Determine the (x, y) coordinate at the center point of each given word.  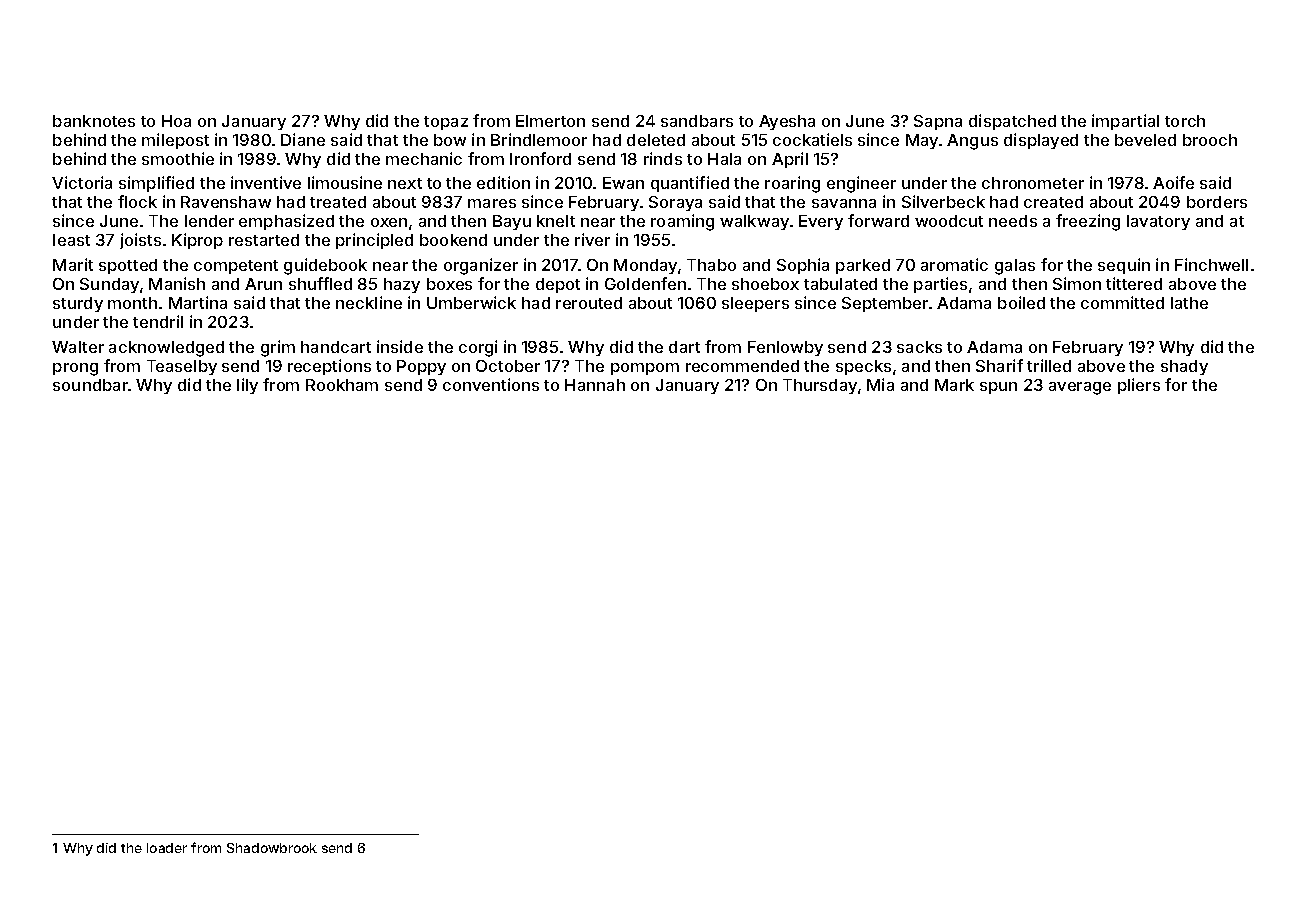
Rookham (342, 385)
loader (167, 848)
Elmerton (550, 121)
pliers (1139, 386)
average (1080, 388)
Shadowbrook (272, 848)
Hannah (595, 385)
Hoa (176, 121)
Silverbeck (943, 201)
